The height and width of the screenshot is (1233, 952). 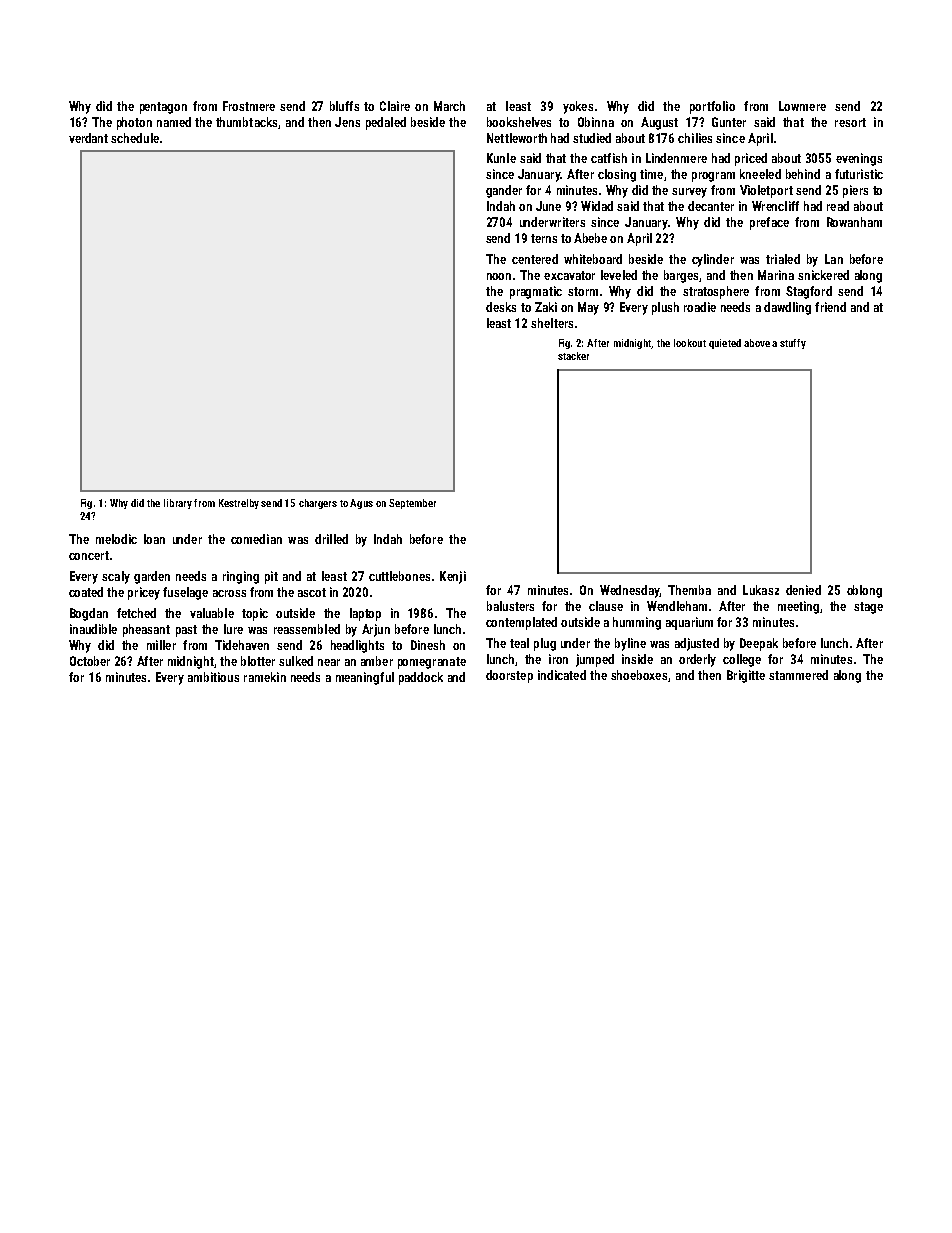 I want to click on desks, so click(x=501, y=307).
